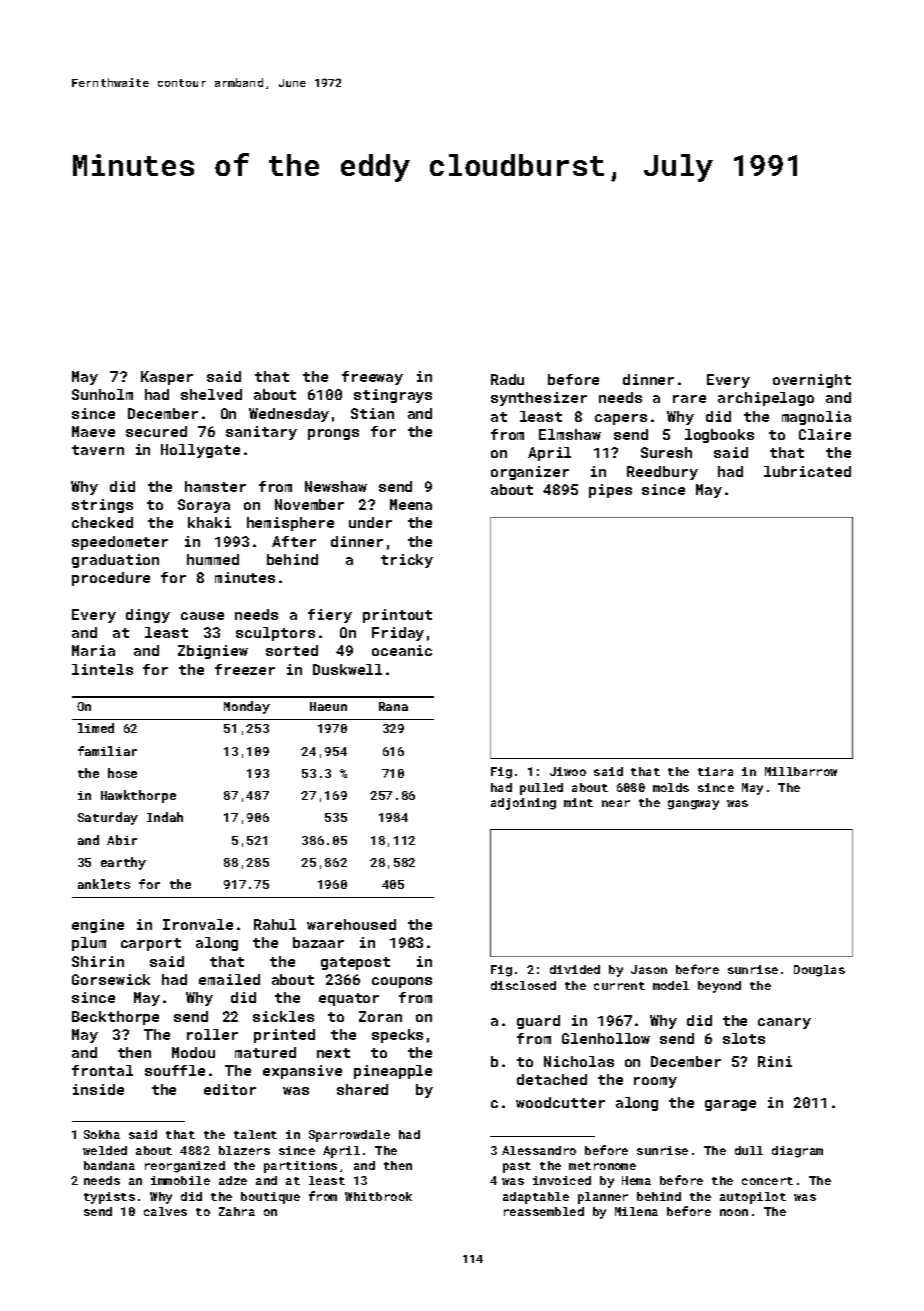 The width and height of the screenshot is (924, 1311). I want to click on speedometer, so click(120, 543).
